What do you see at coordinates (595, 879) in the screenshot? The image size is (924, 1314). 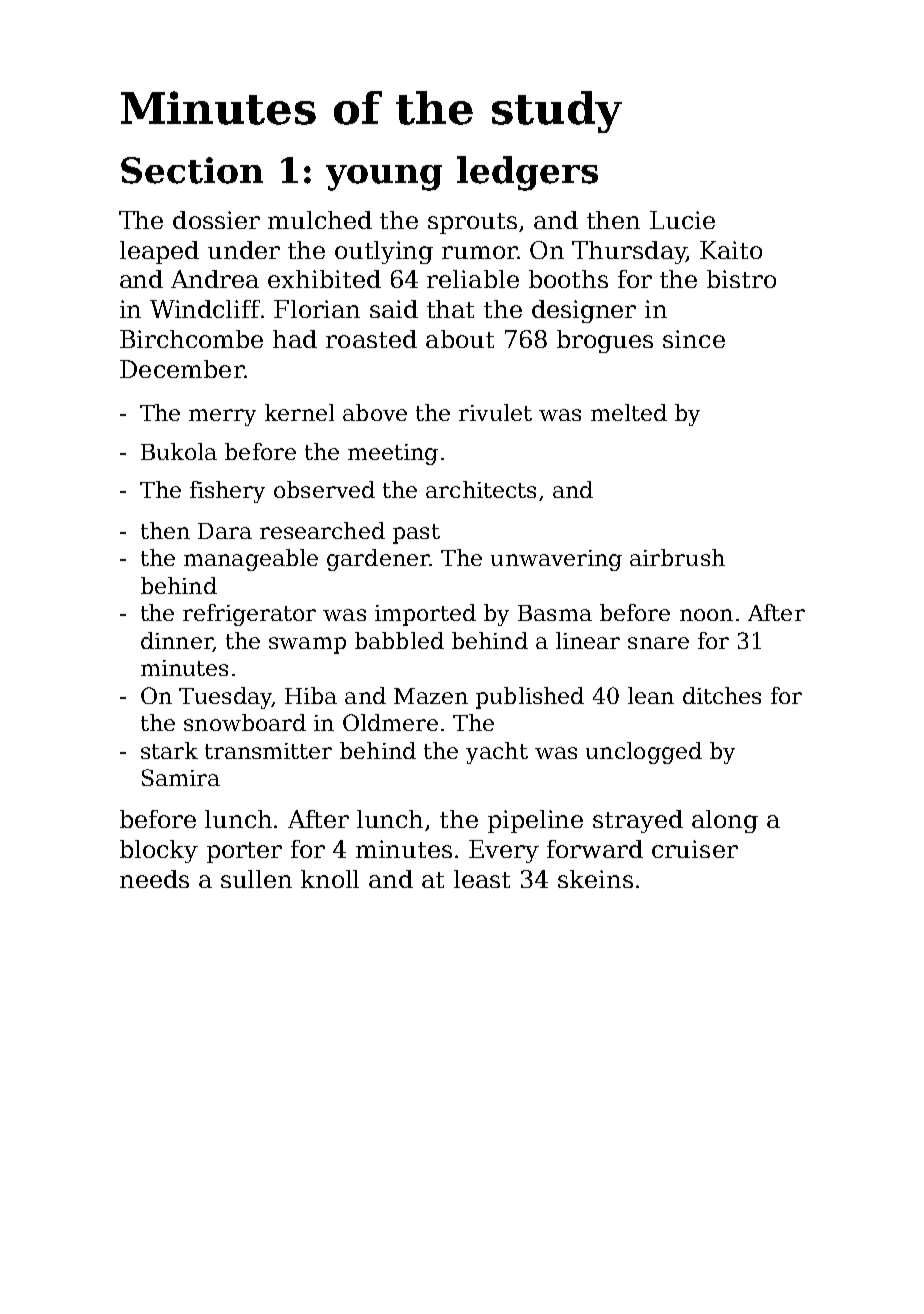 I see `skeins` at bounding box center [595, 879].
